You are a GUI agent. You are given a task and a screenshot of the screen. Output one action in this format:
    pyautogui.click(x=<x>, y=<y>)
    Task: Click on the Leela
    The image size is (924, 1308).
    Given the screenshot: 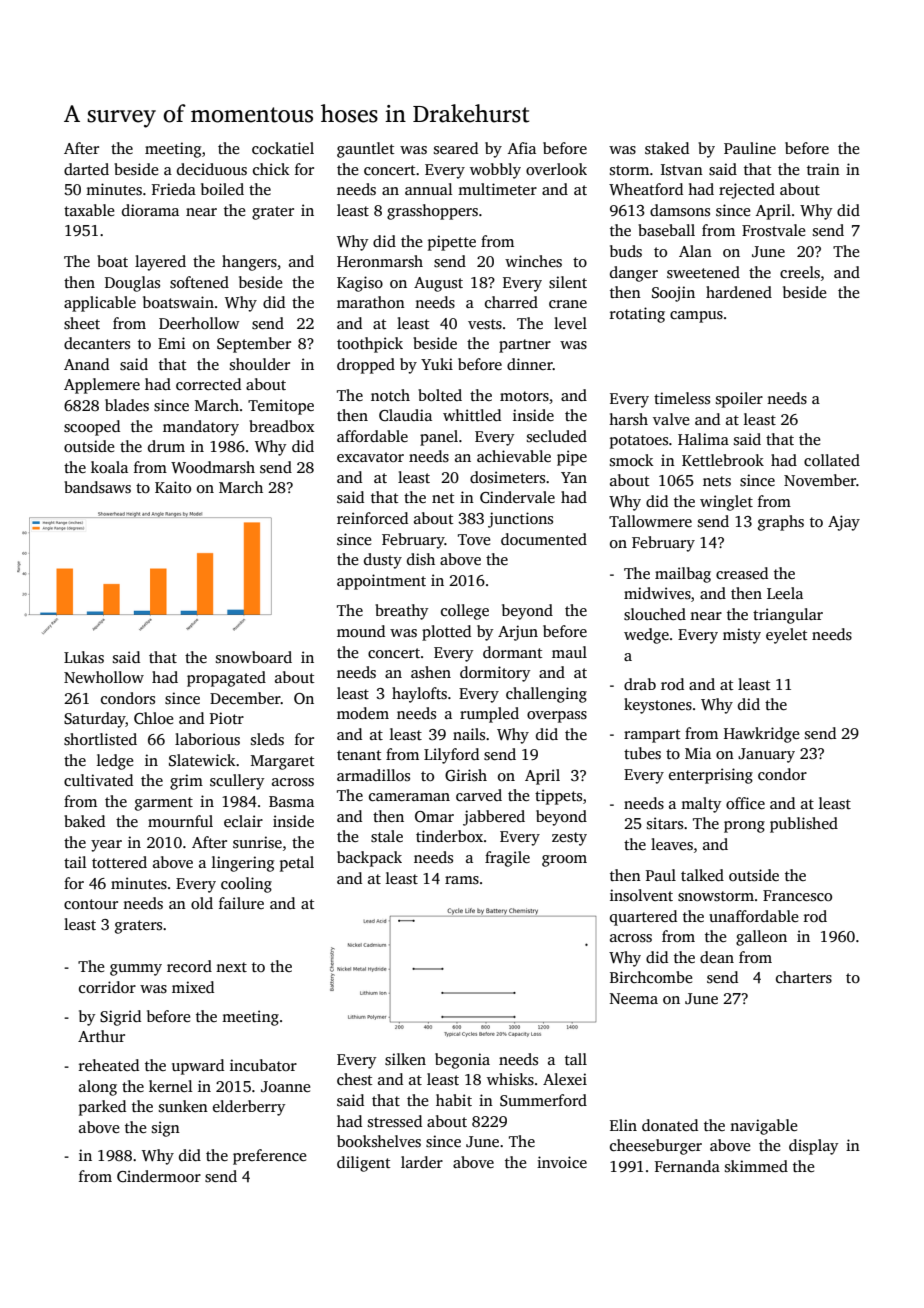 What is the action you would take?
    pyautogui.click(x=785, y=593)
